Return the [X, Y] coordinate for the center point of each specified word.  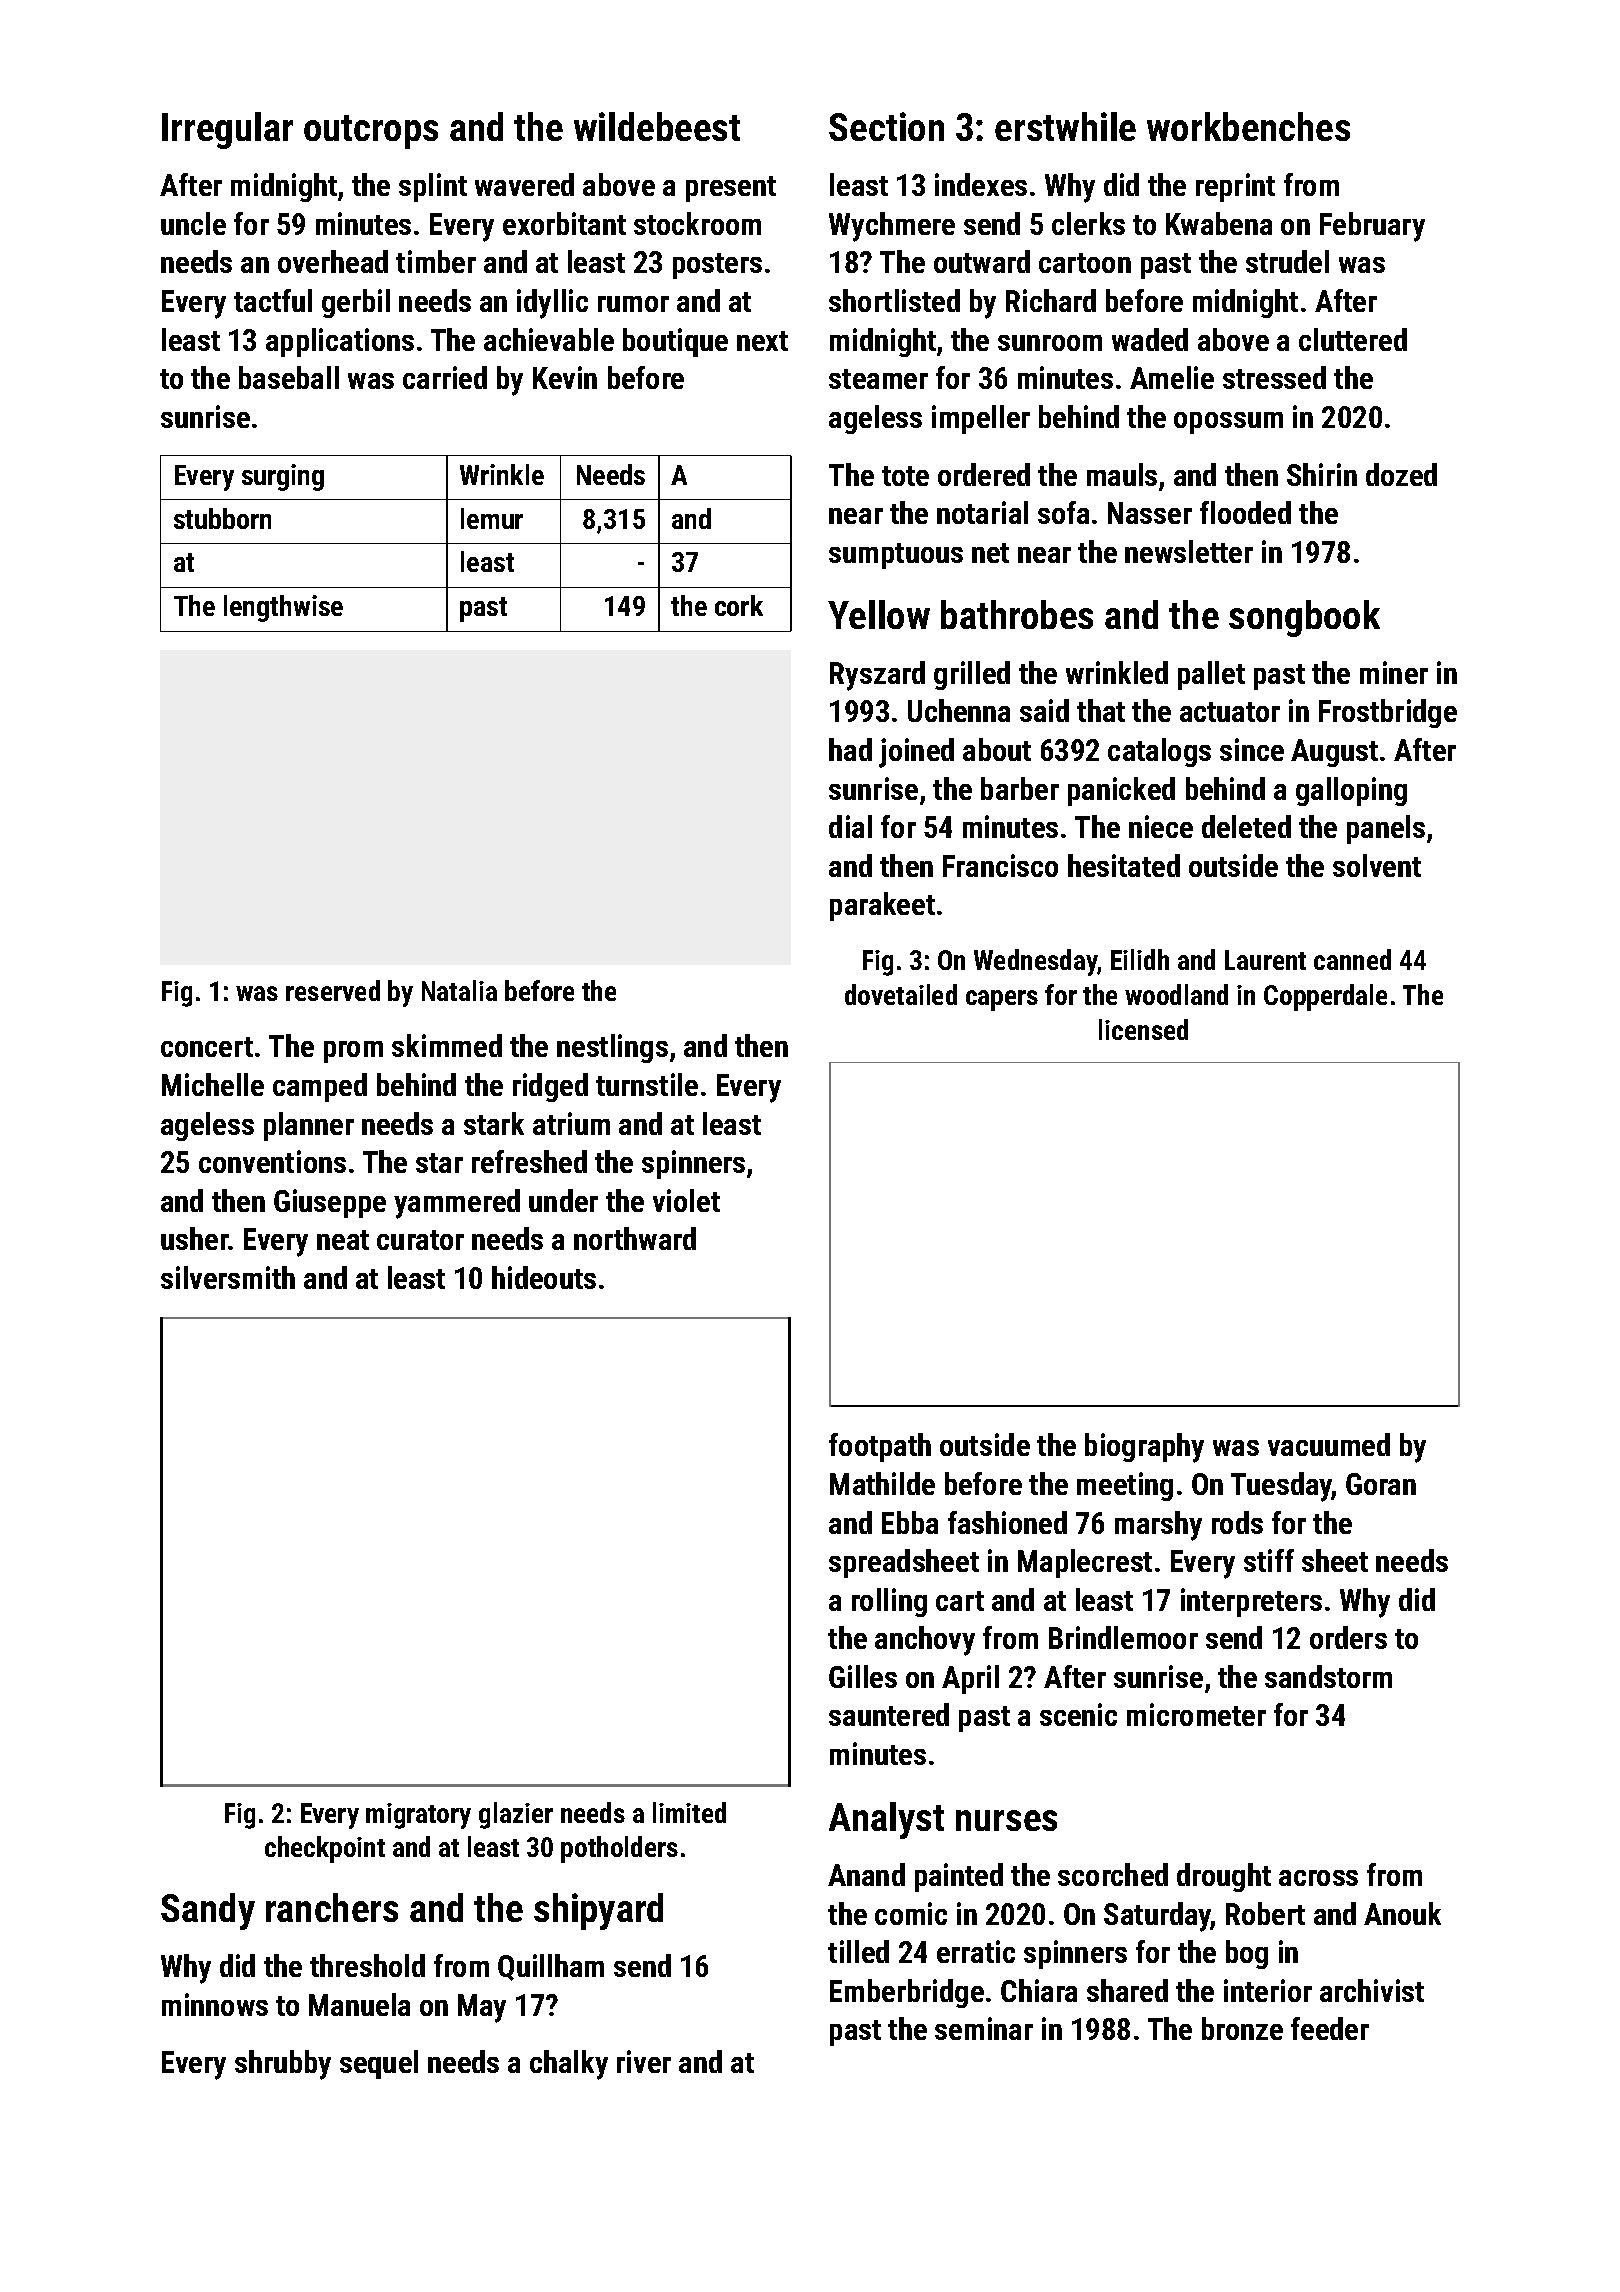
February [1372, 227]
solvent [1377, 865]
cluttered [1353, 339]
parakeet [882, 906]
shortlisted [894, 300]
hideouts [544, 1277]
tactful [273, 300]
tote [905, 476]
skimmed [447, 1045]
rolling [889, 1602]
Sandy [208, 1911]
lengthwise [283, 608]
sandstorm [1328, 1676]
